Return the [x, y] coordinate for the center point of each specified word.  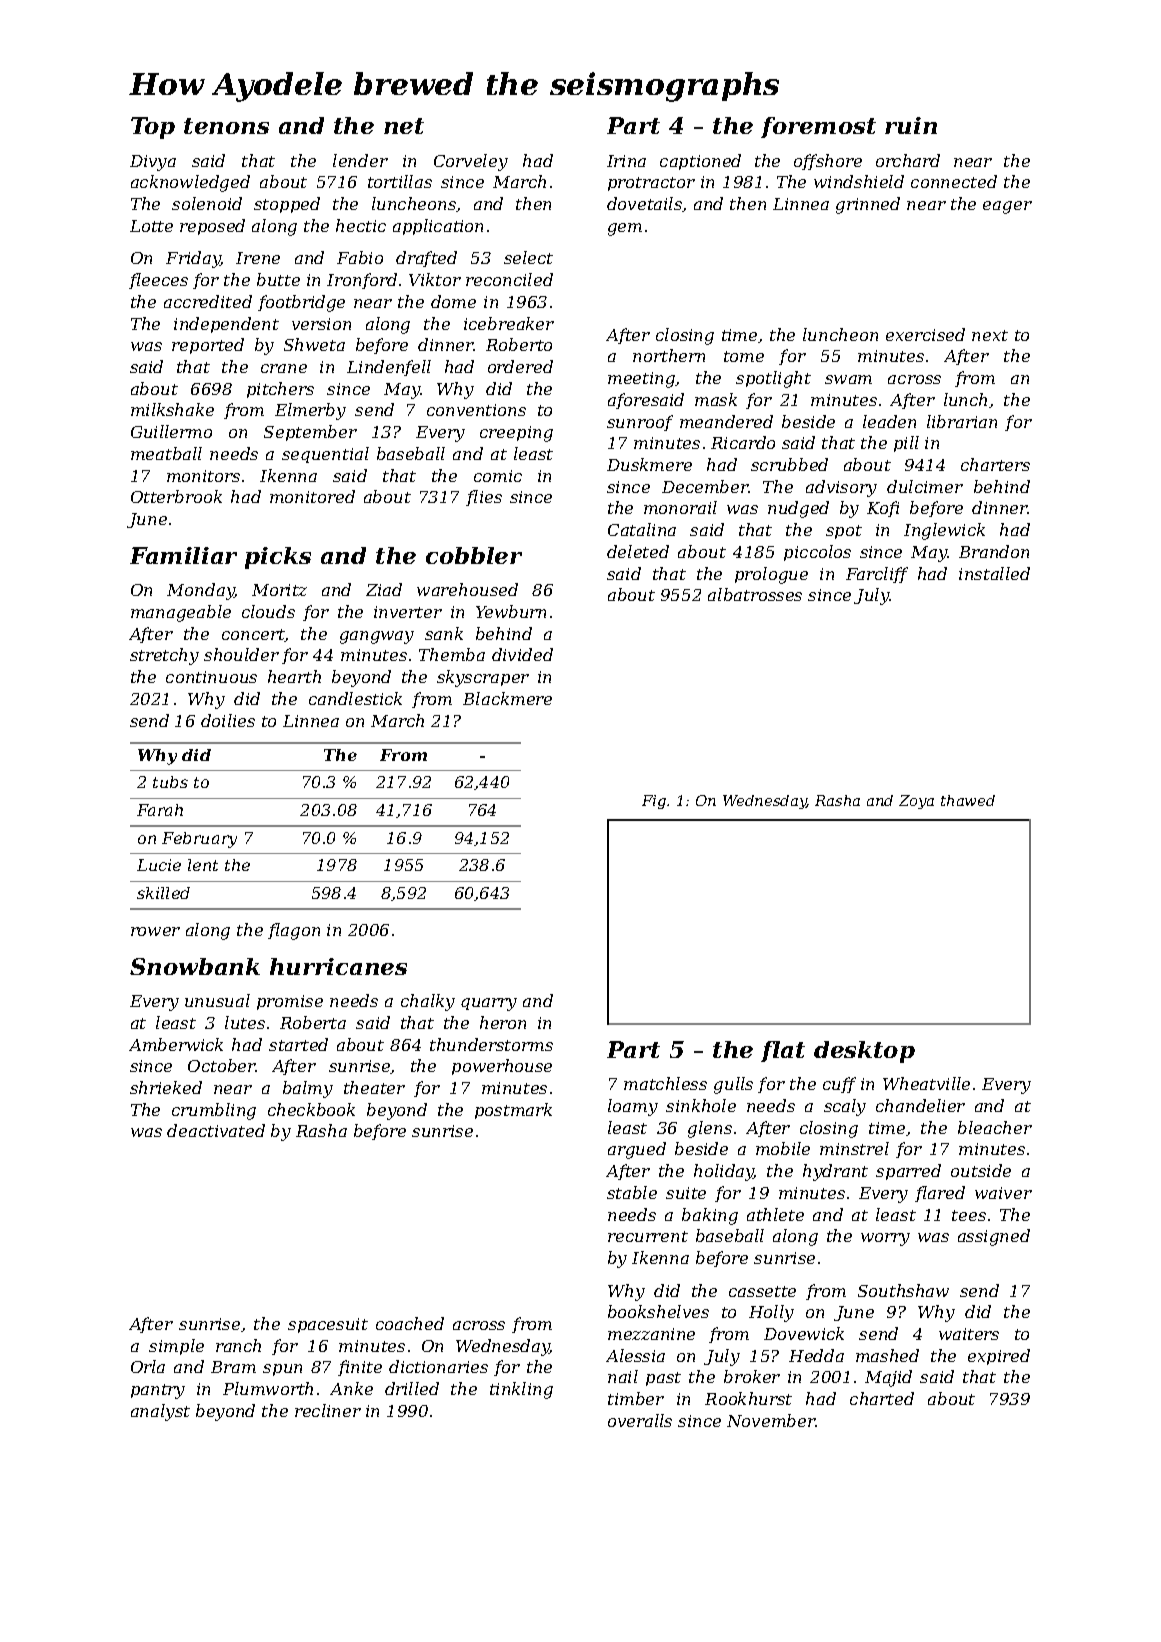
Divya [153, 163]
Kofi [883, 509]
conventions [476, 410]
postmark [513, 1111]
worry [885, 1239]
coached [410, 1323]
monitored [312, 496]
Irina [626, 161]
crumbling [214, 1111]
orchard [908, 160]
